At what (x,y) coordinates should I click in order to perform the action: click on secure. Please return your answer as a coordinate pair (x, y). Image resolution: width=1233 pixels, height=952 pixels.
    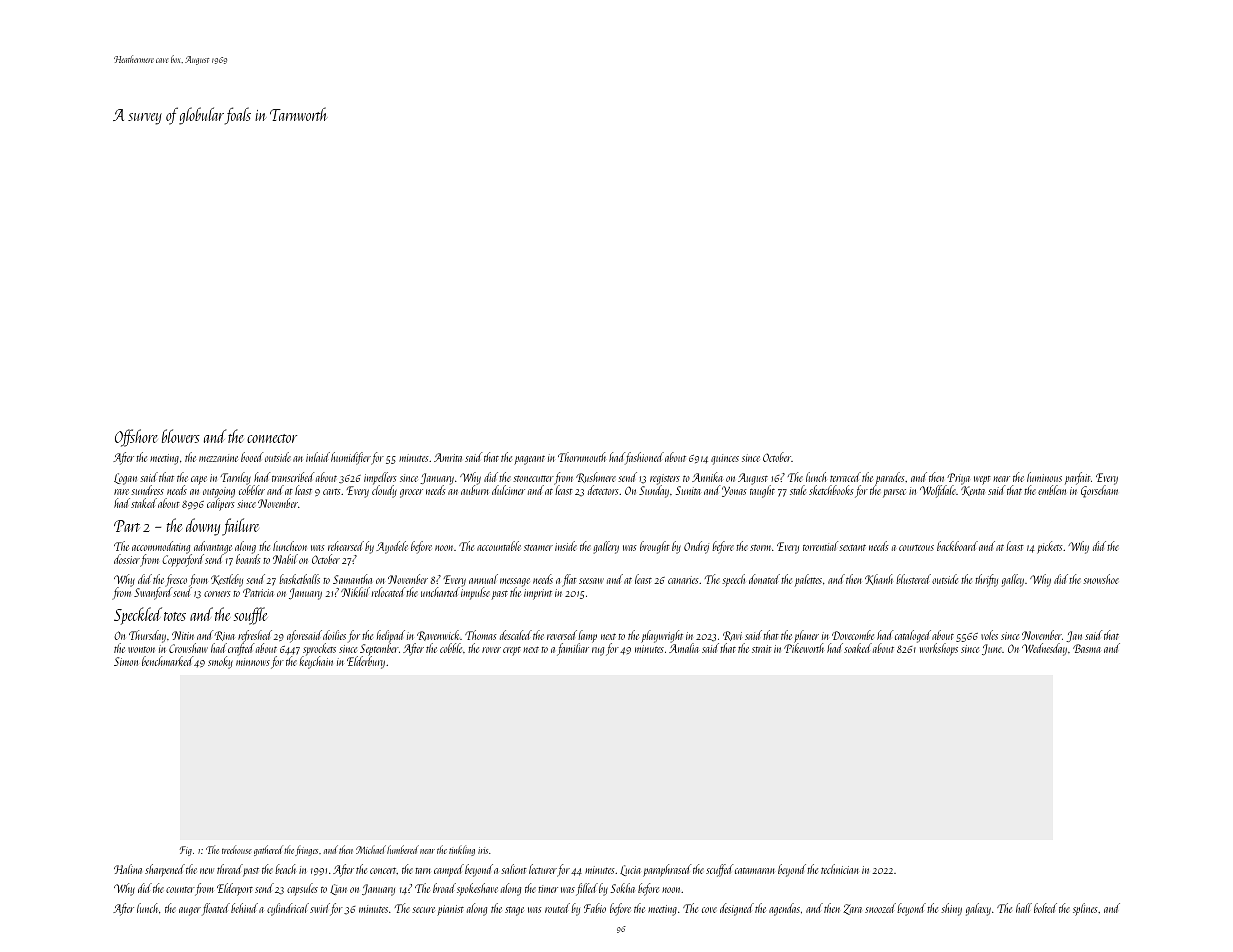
    Looking at the image, I should click on (423, 910).
